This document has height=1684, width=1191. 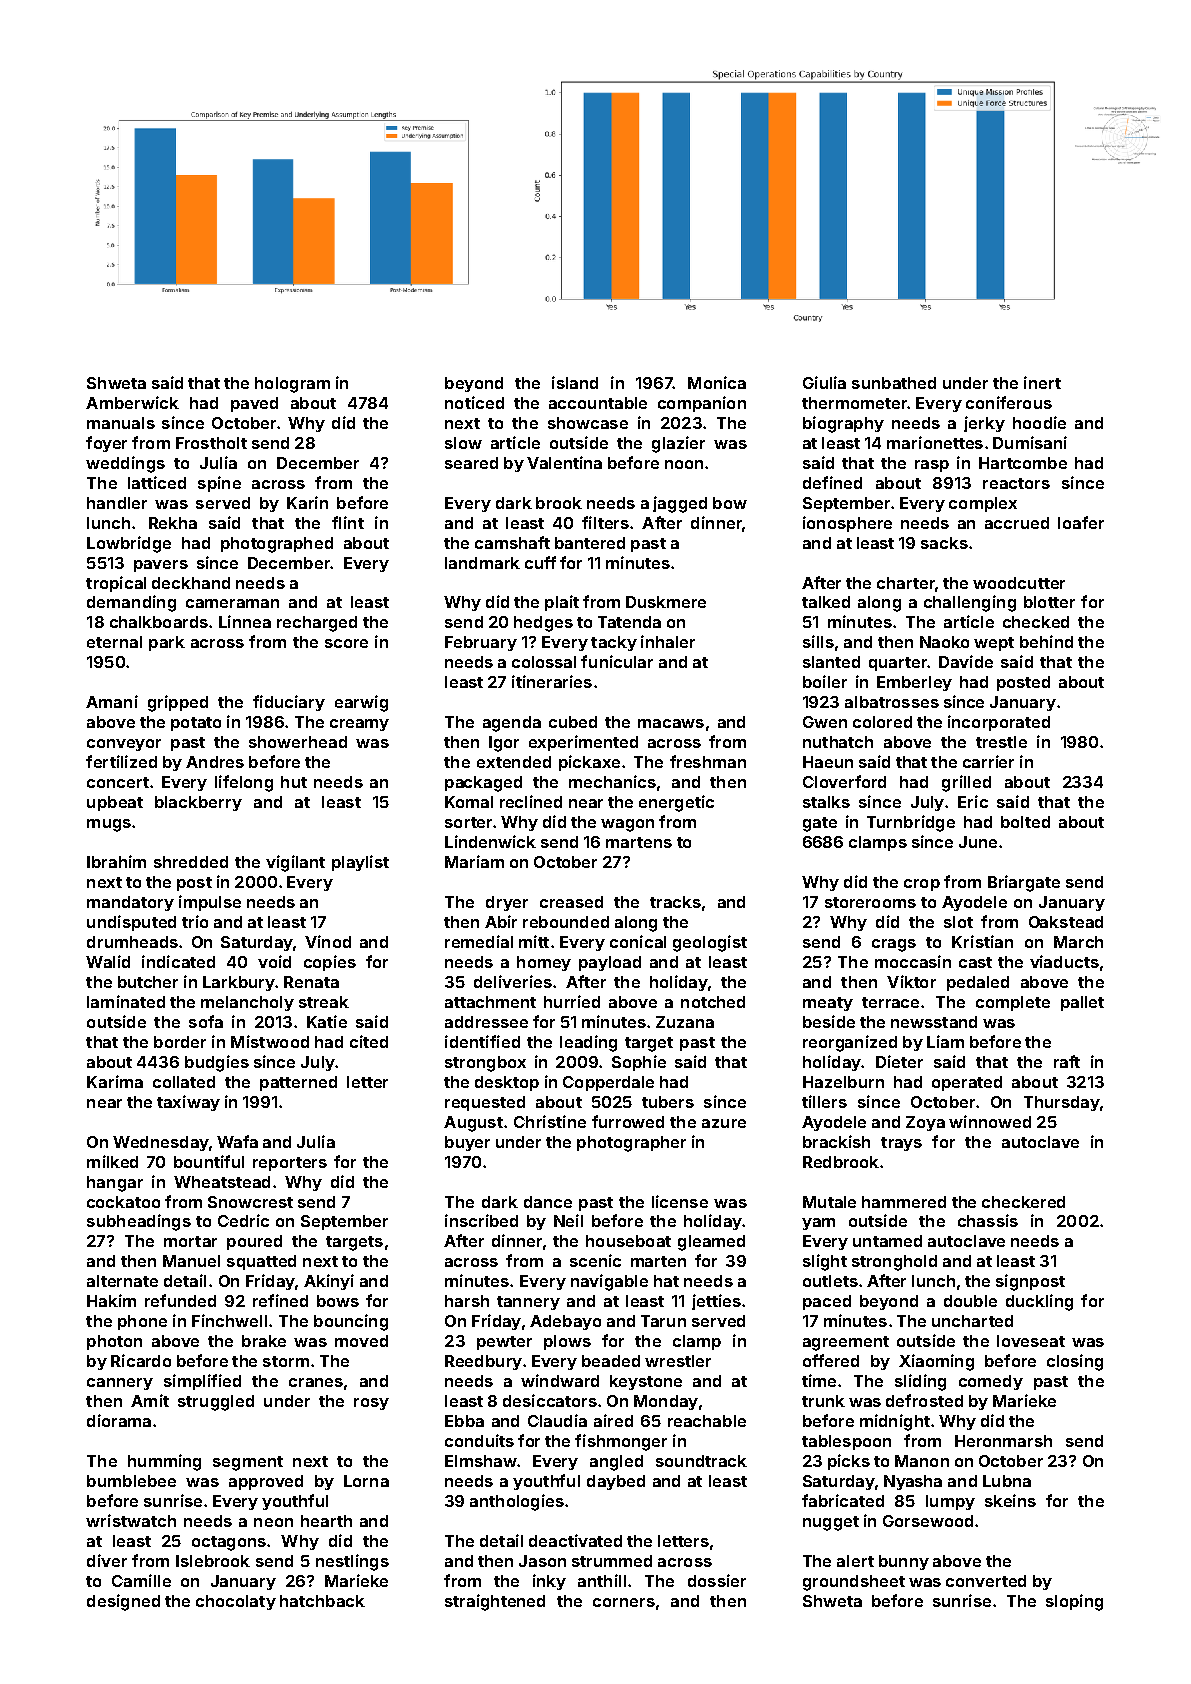 What do you see at coordinates (254, 404) in the document?
I see `paved` at bounding box center [254, 404].
